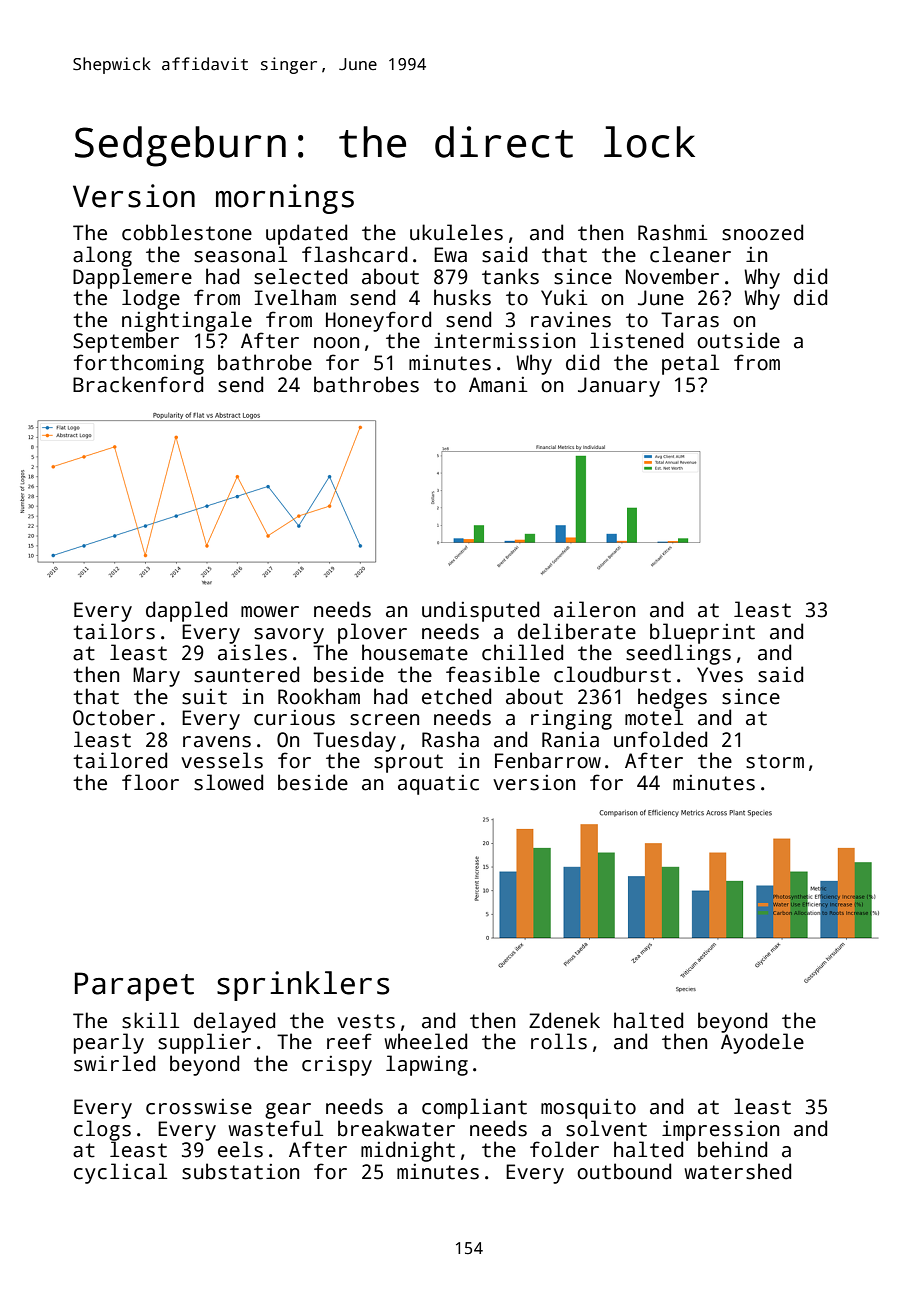 The image size is (908, 1316). Describe the element at coordinates (303, 986) in the image. I see `sprinklers` at that location.
